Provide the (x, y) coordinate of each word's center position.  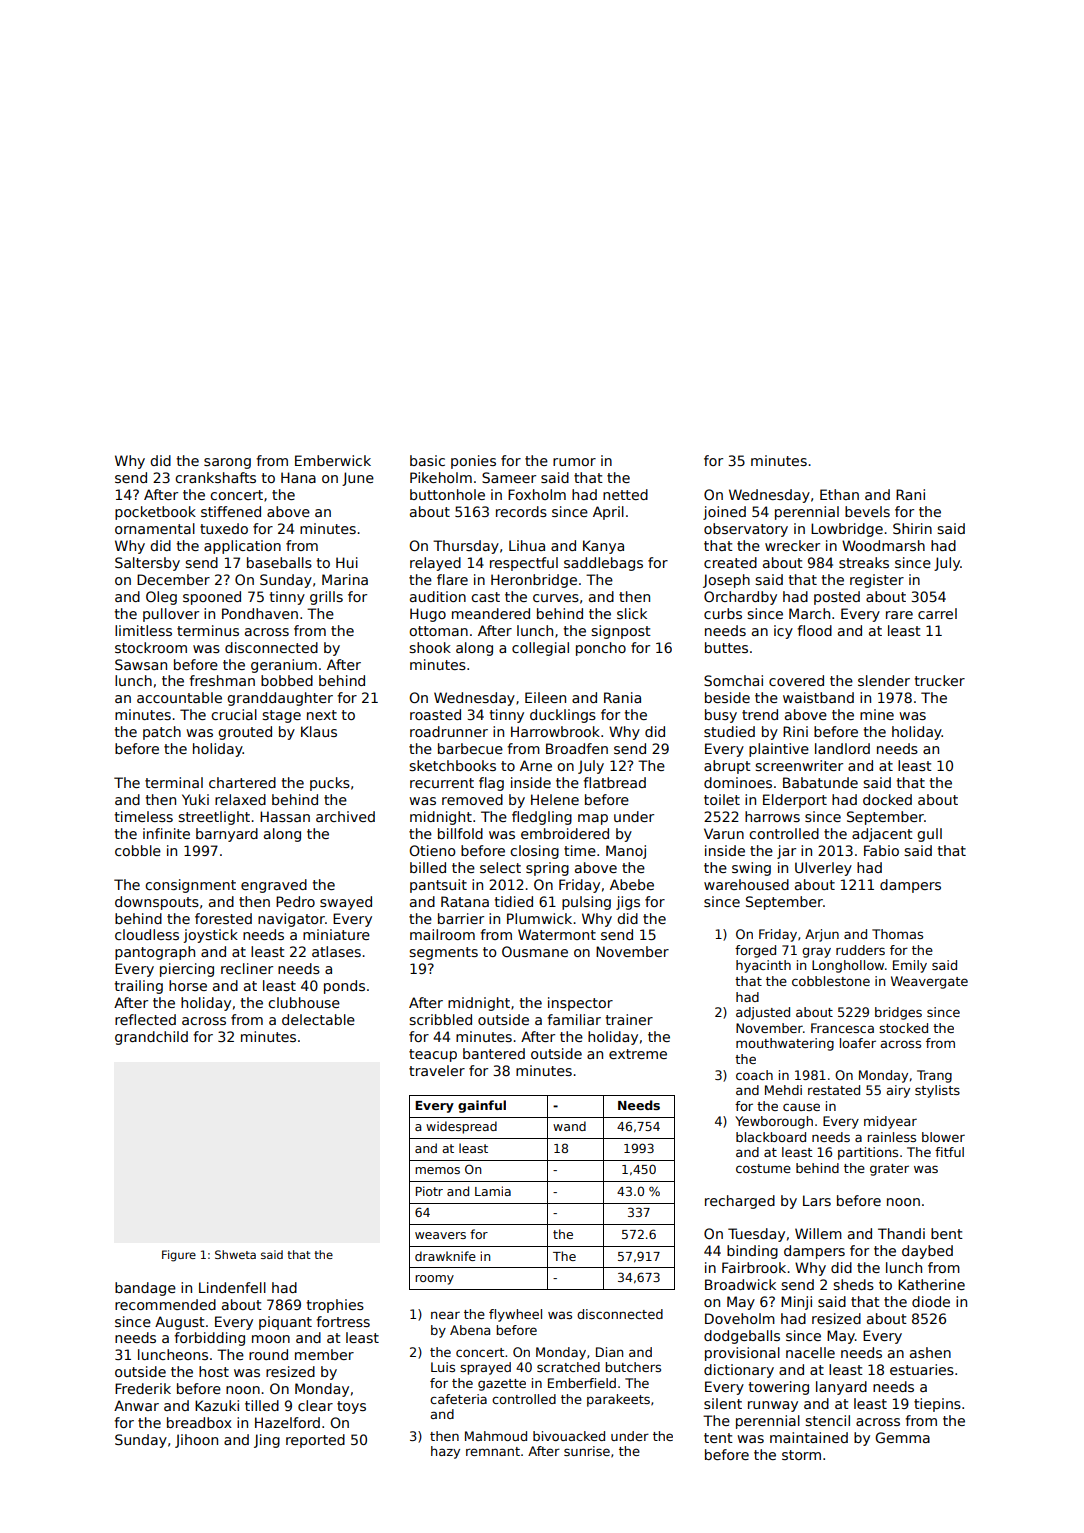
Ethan (839, 494)
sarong (227, 463)
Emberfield (582, 1383)
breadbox (199, 1422)
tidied (513, 901)
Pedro (295, 901)
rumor (574, 462)
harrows (772, 816)
